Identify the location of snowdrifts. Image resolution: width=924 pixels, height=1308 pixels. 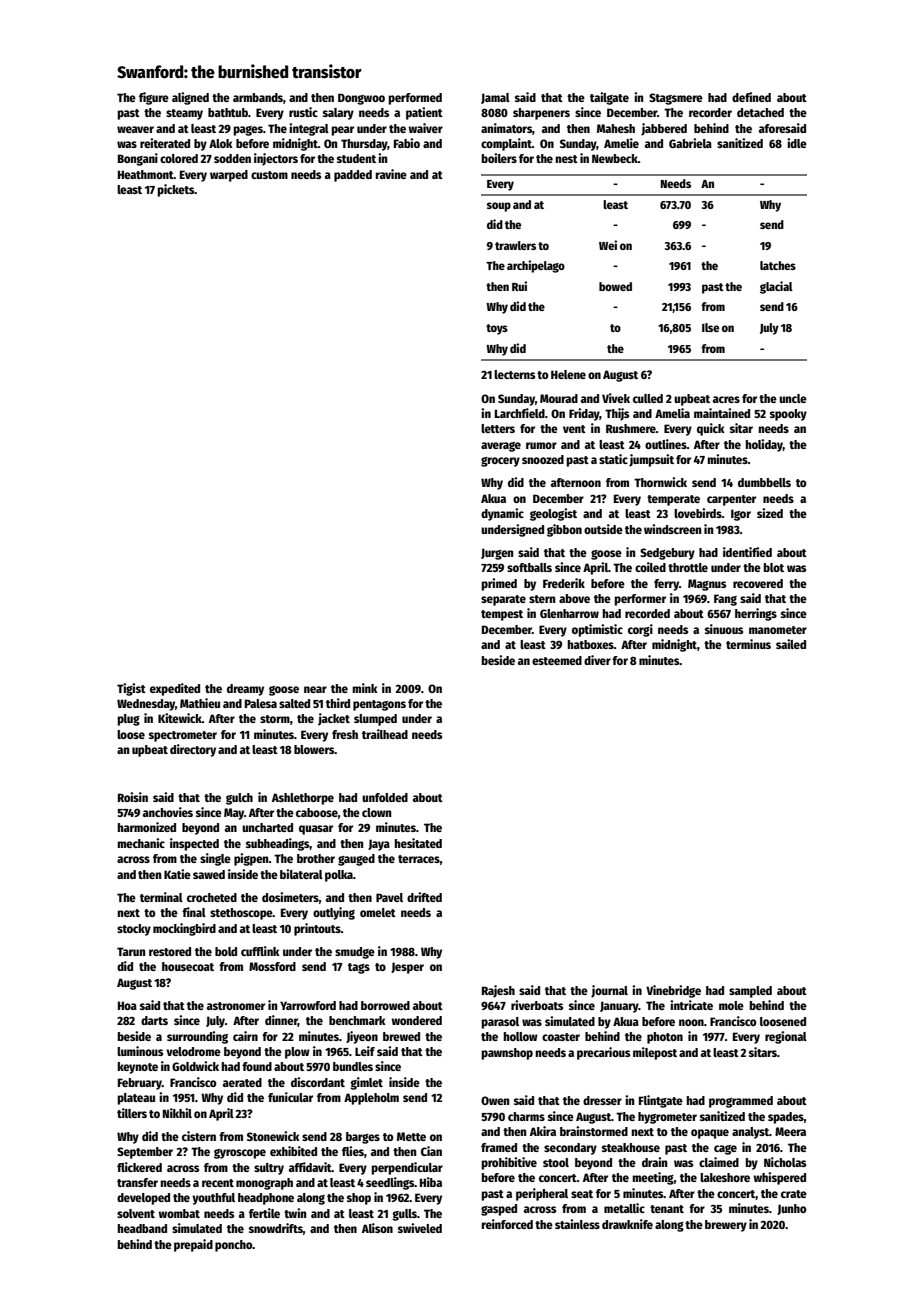
(276, 1228).
